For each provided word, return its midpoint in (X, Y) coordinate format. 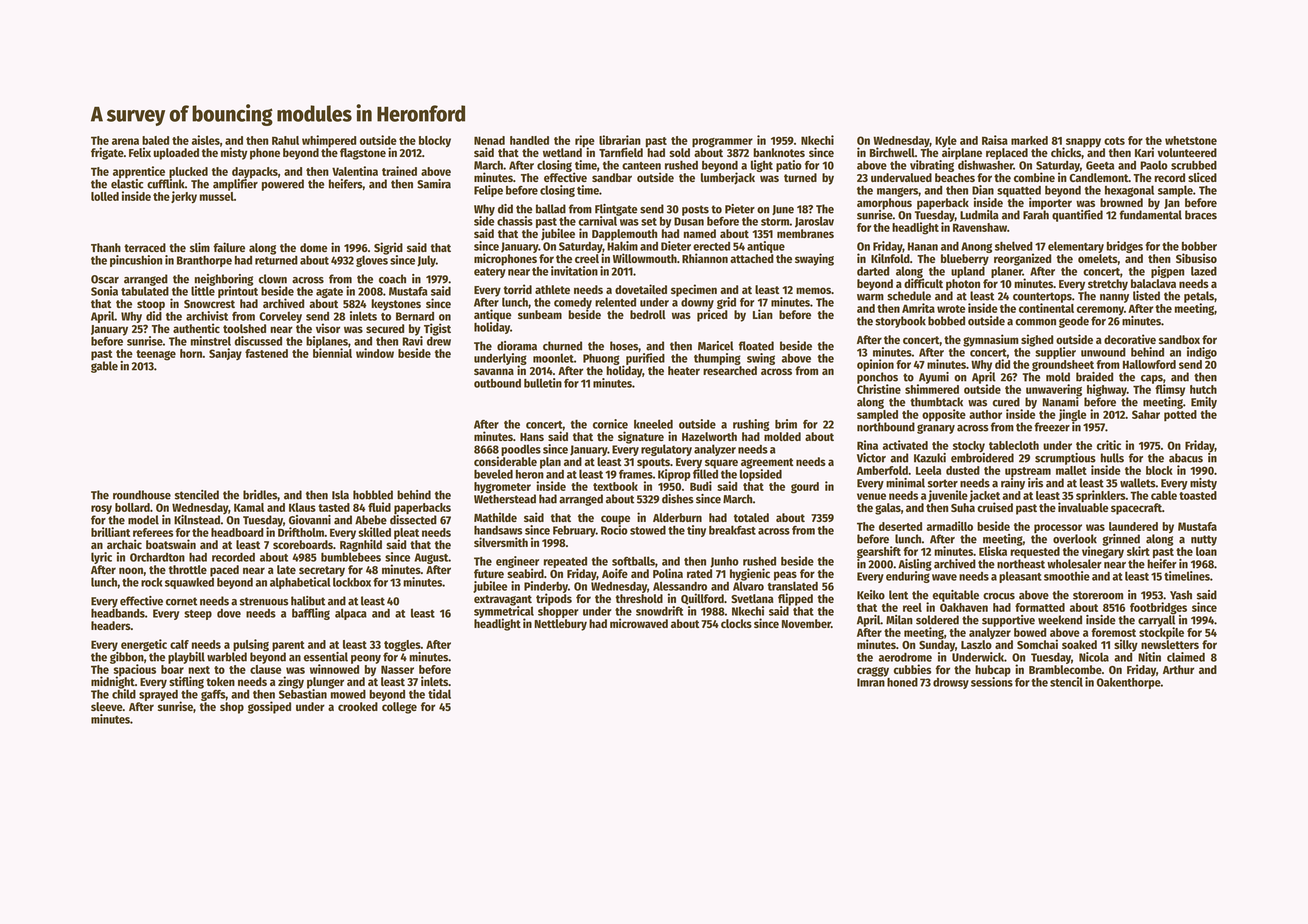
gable (104, 367)
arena (125, 141)
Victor (871, 458)
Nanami (1060, 402)
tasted (334, 507)
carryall (1156, 621)
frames (636, 474)
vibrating (932, 166)
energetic (144, 645)
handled (529, 140)
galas (888, 509)
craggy (873, 672)
